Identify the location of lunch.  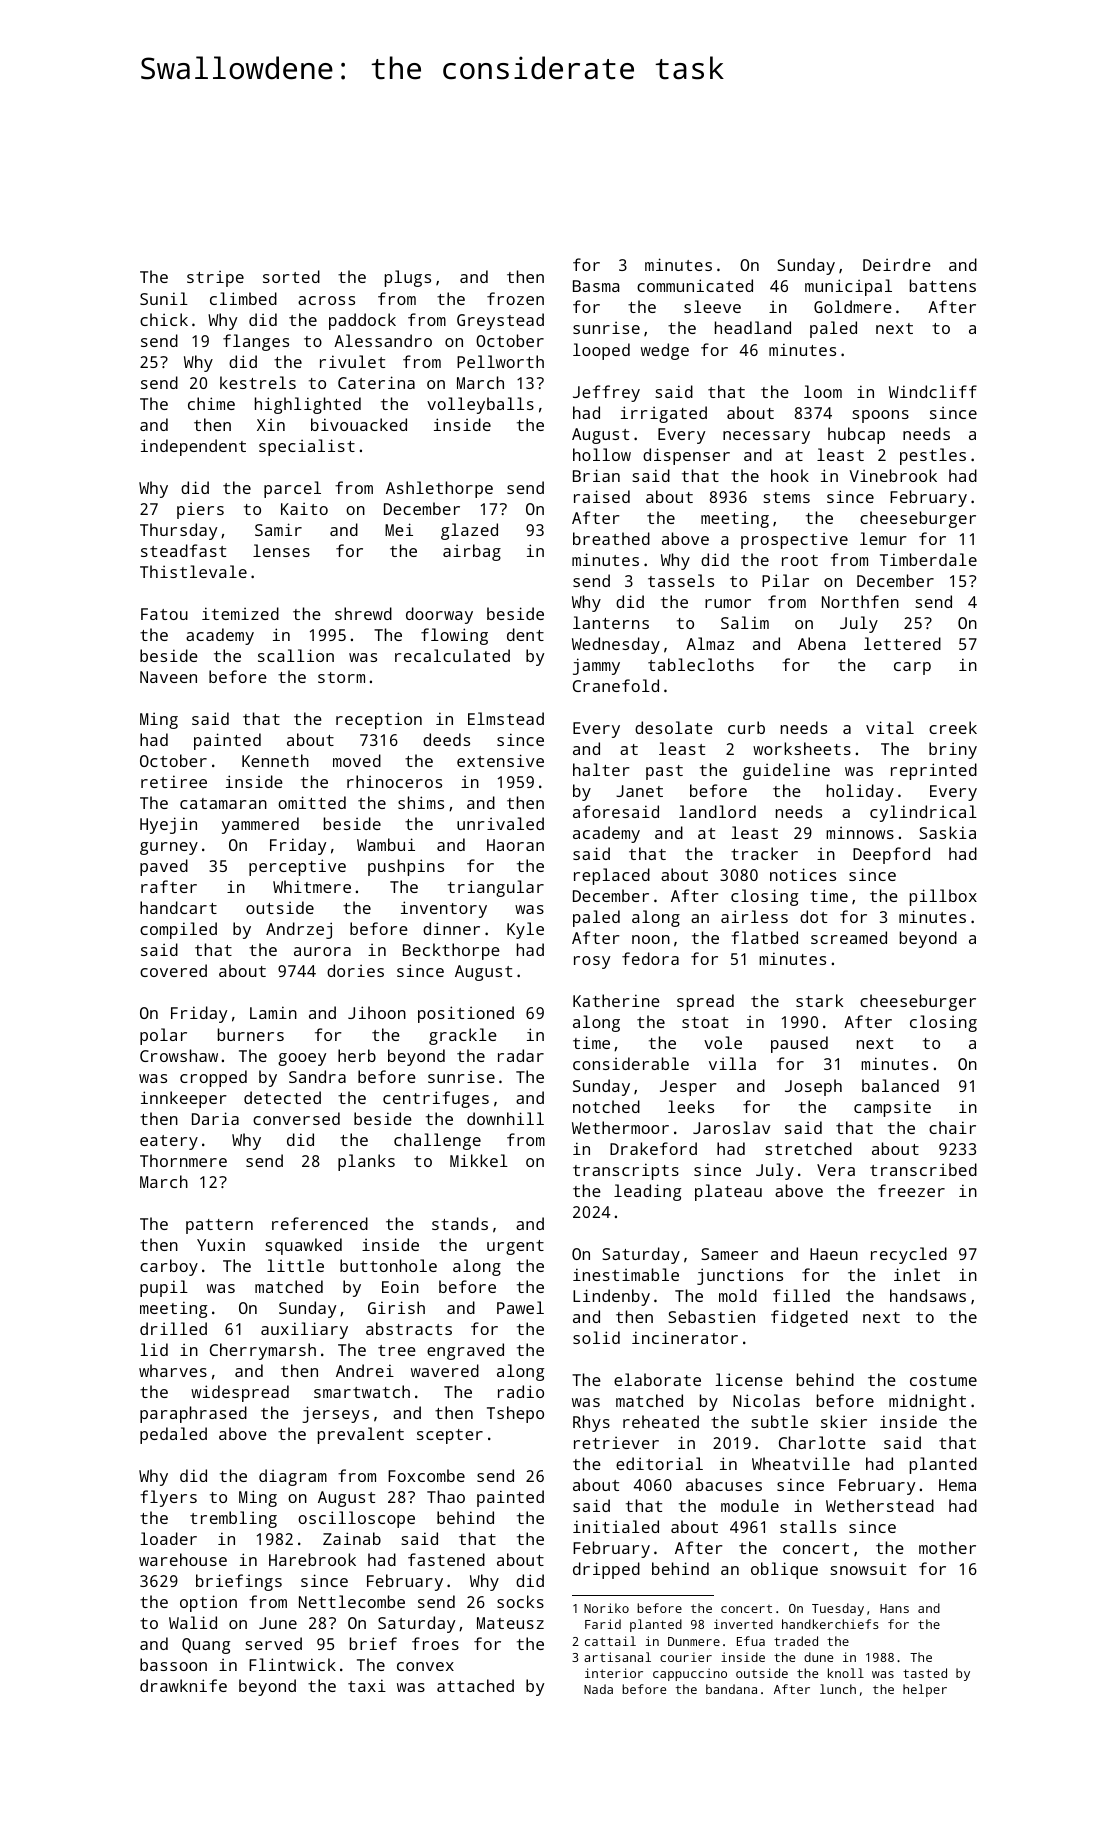
(838, 1689).
